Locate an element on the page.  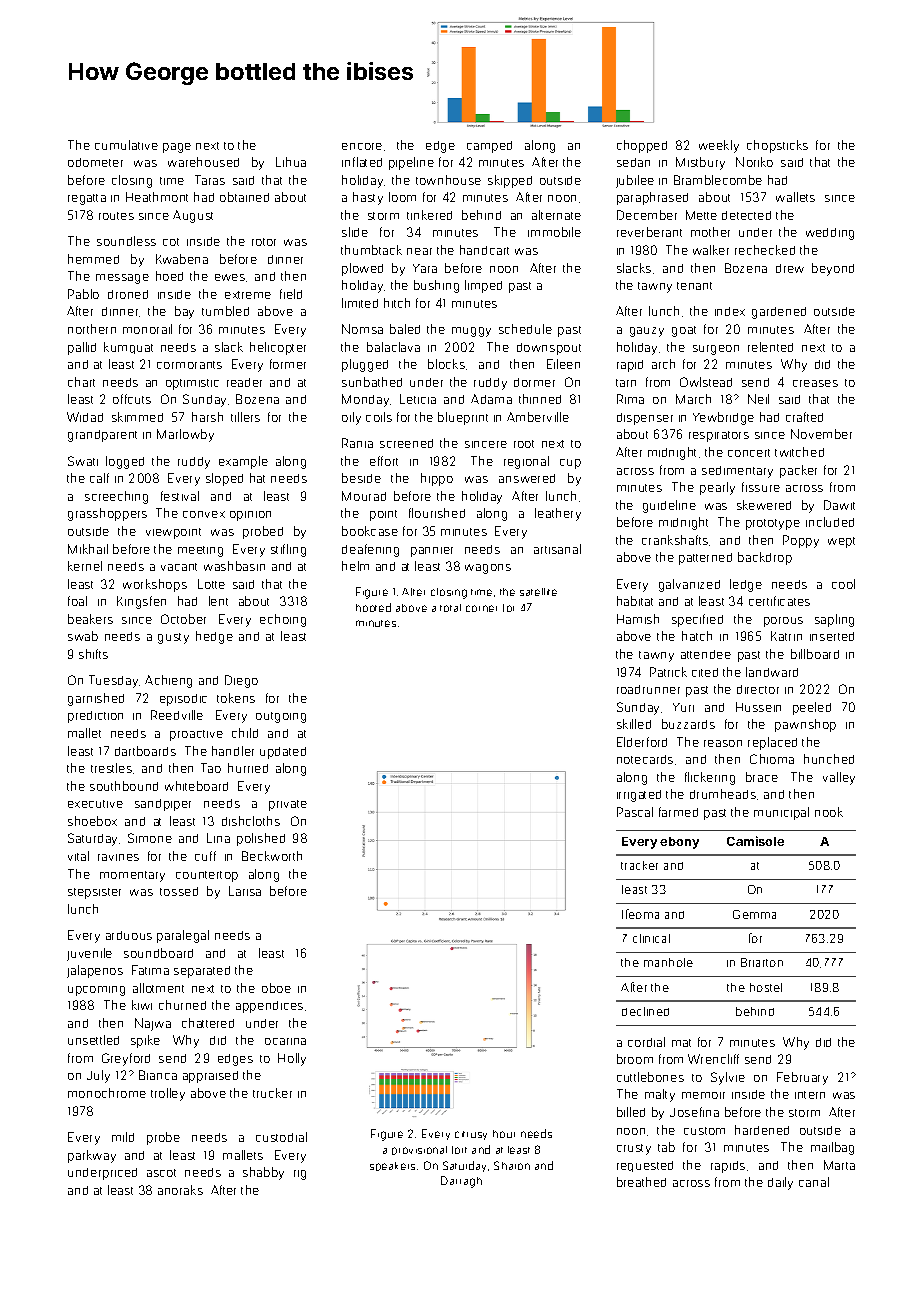
hooted is located at coordinates (373, 607).
